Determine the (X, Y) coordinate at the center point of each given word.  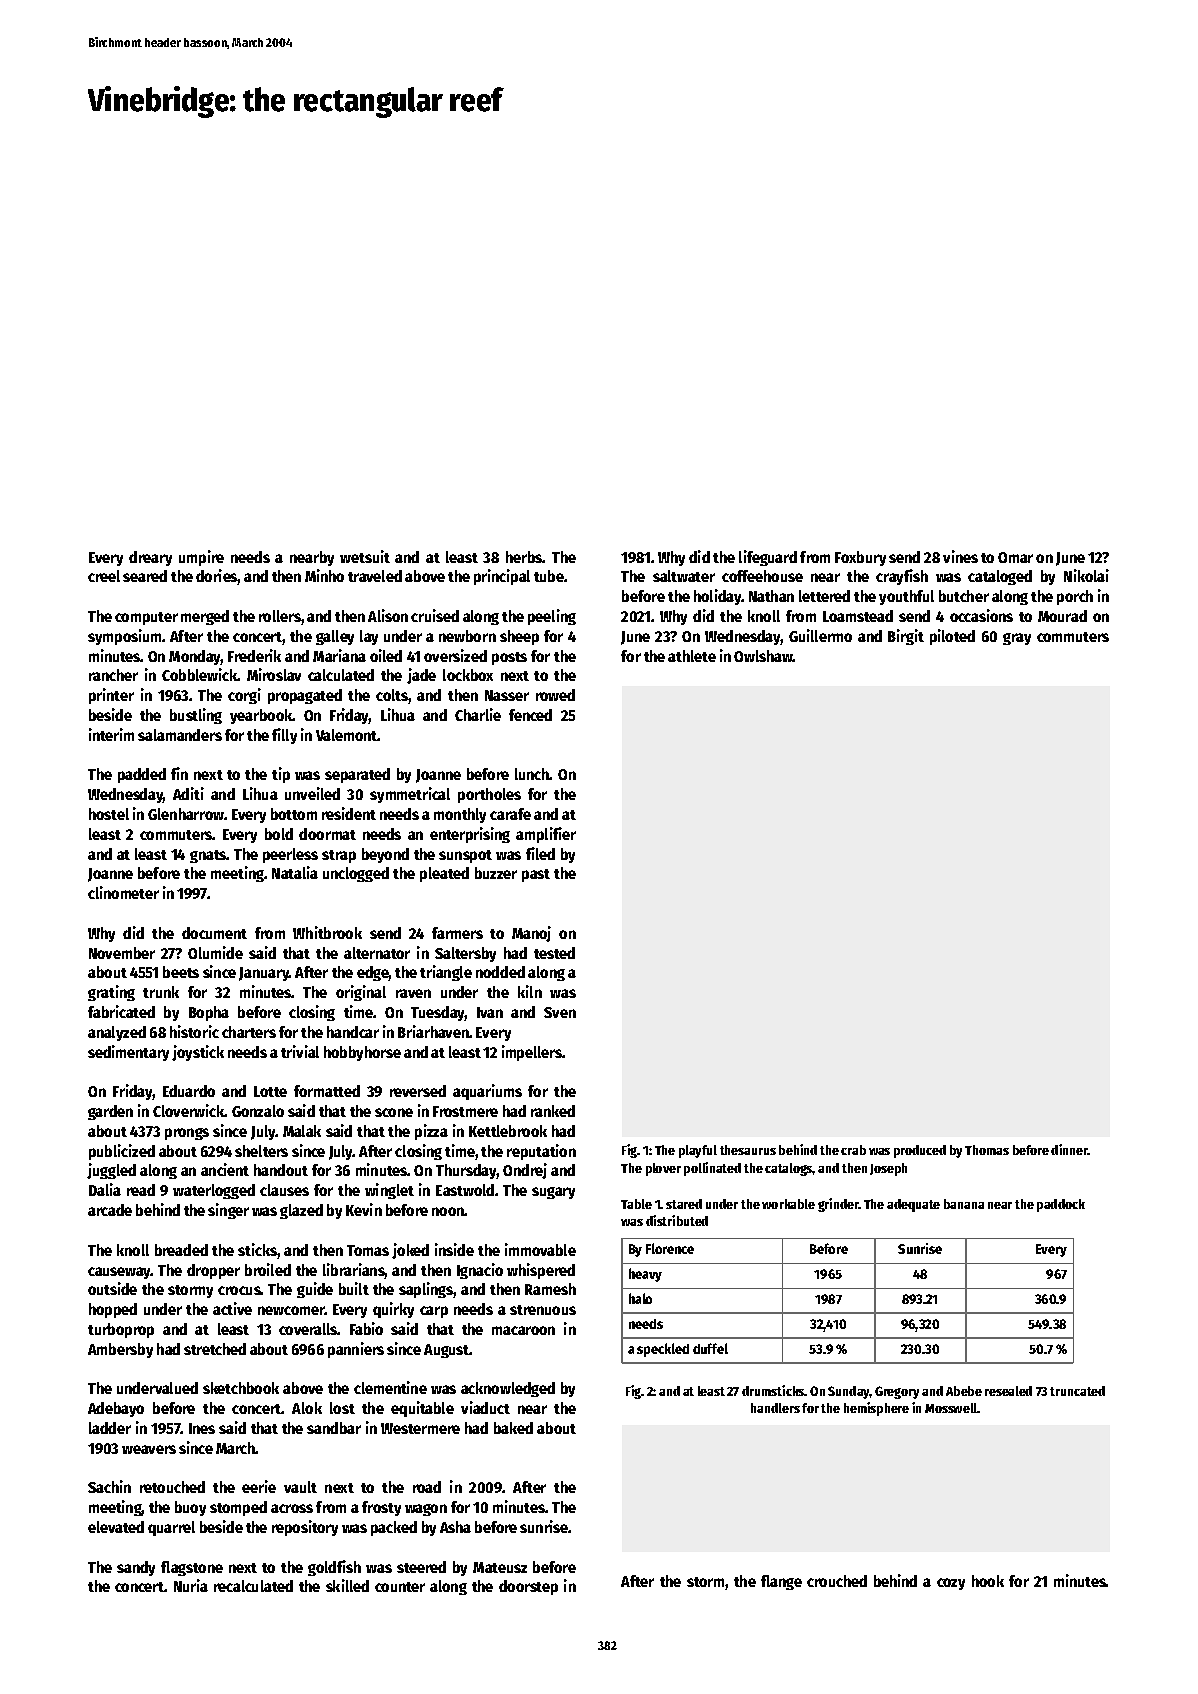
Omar (1015, 557)
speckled (663, 1350)
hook (988, 1581)
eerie (259, 1486)
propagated (305, 696)
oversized (455, 655)
